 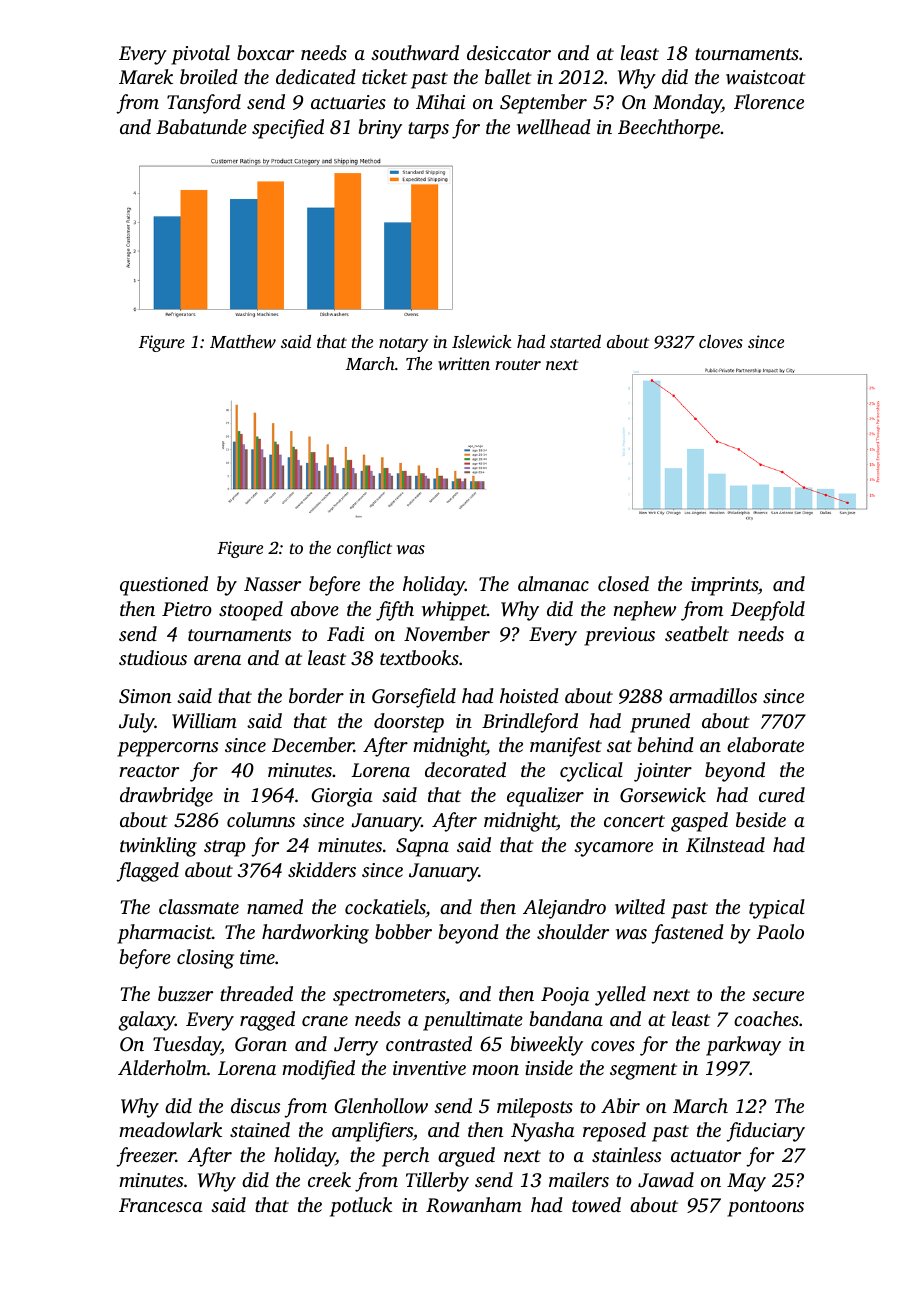 What do you see at coordinates (766, 77) in the document?
I see `waistcoat` at bounding box center [766, 77].
